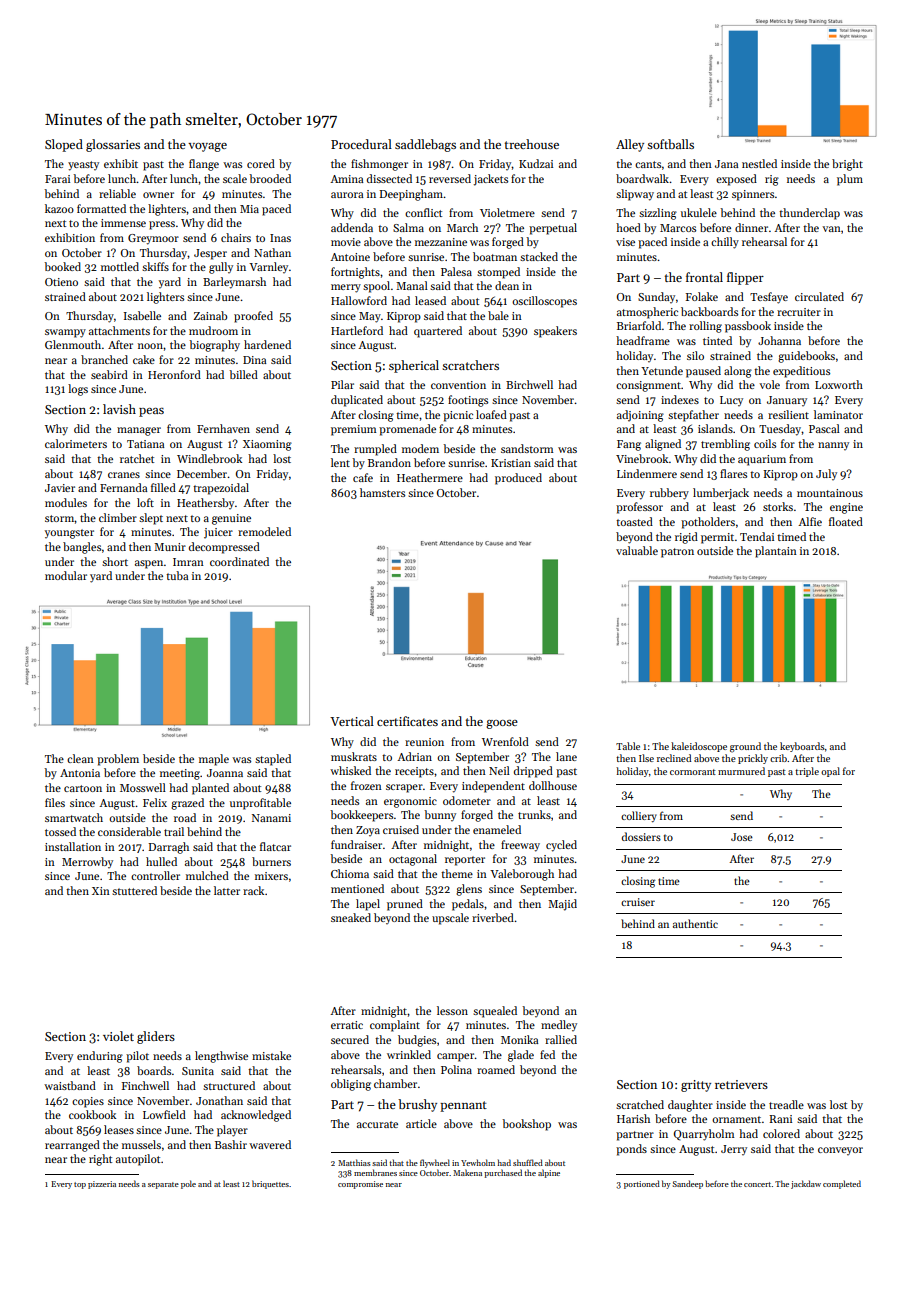 The height and width of the document is (1316, 908). I want to click on proofed, so click(253, 317).
